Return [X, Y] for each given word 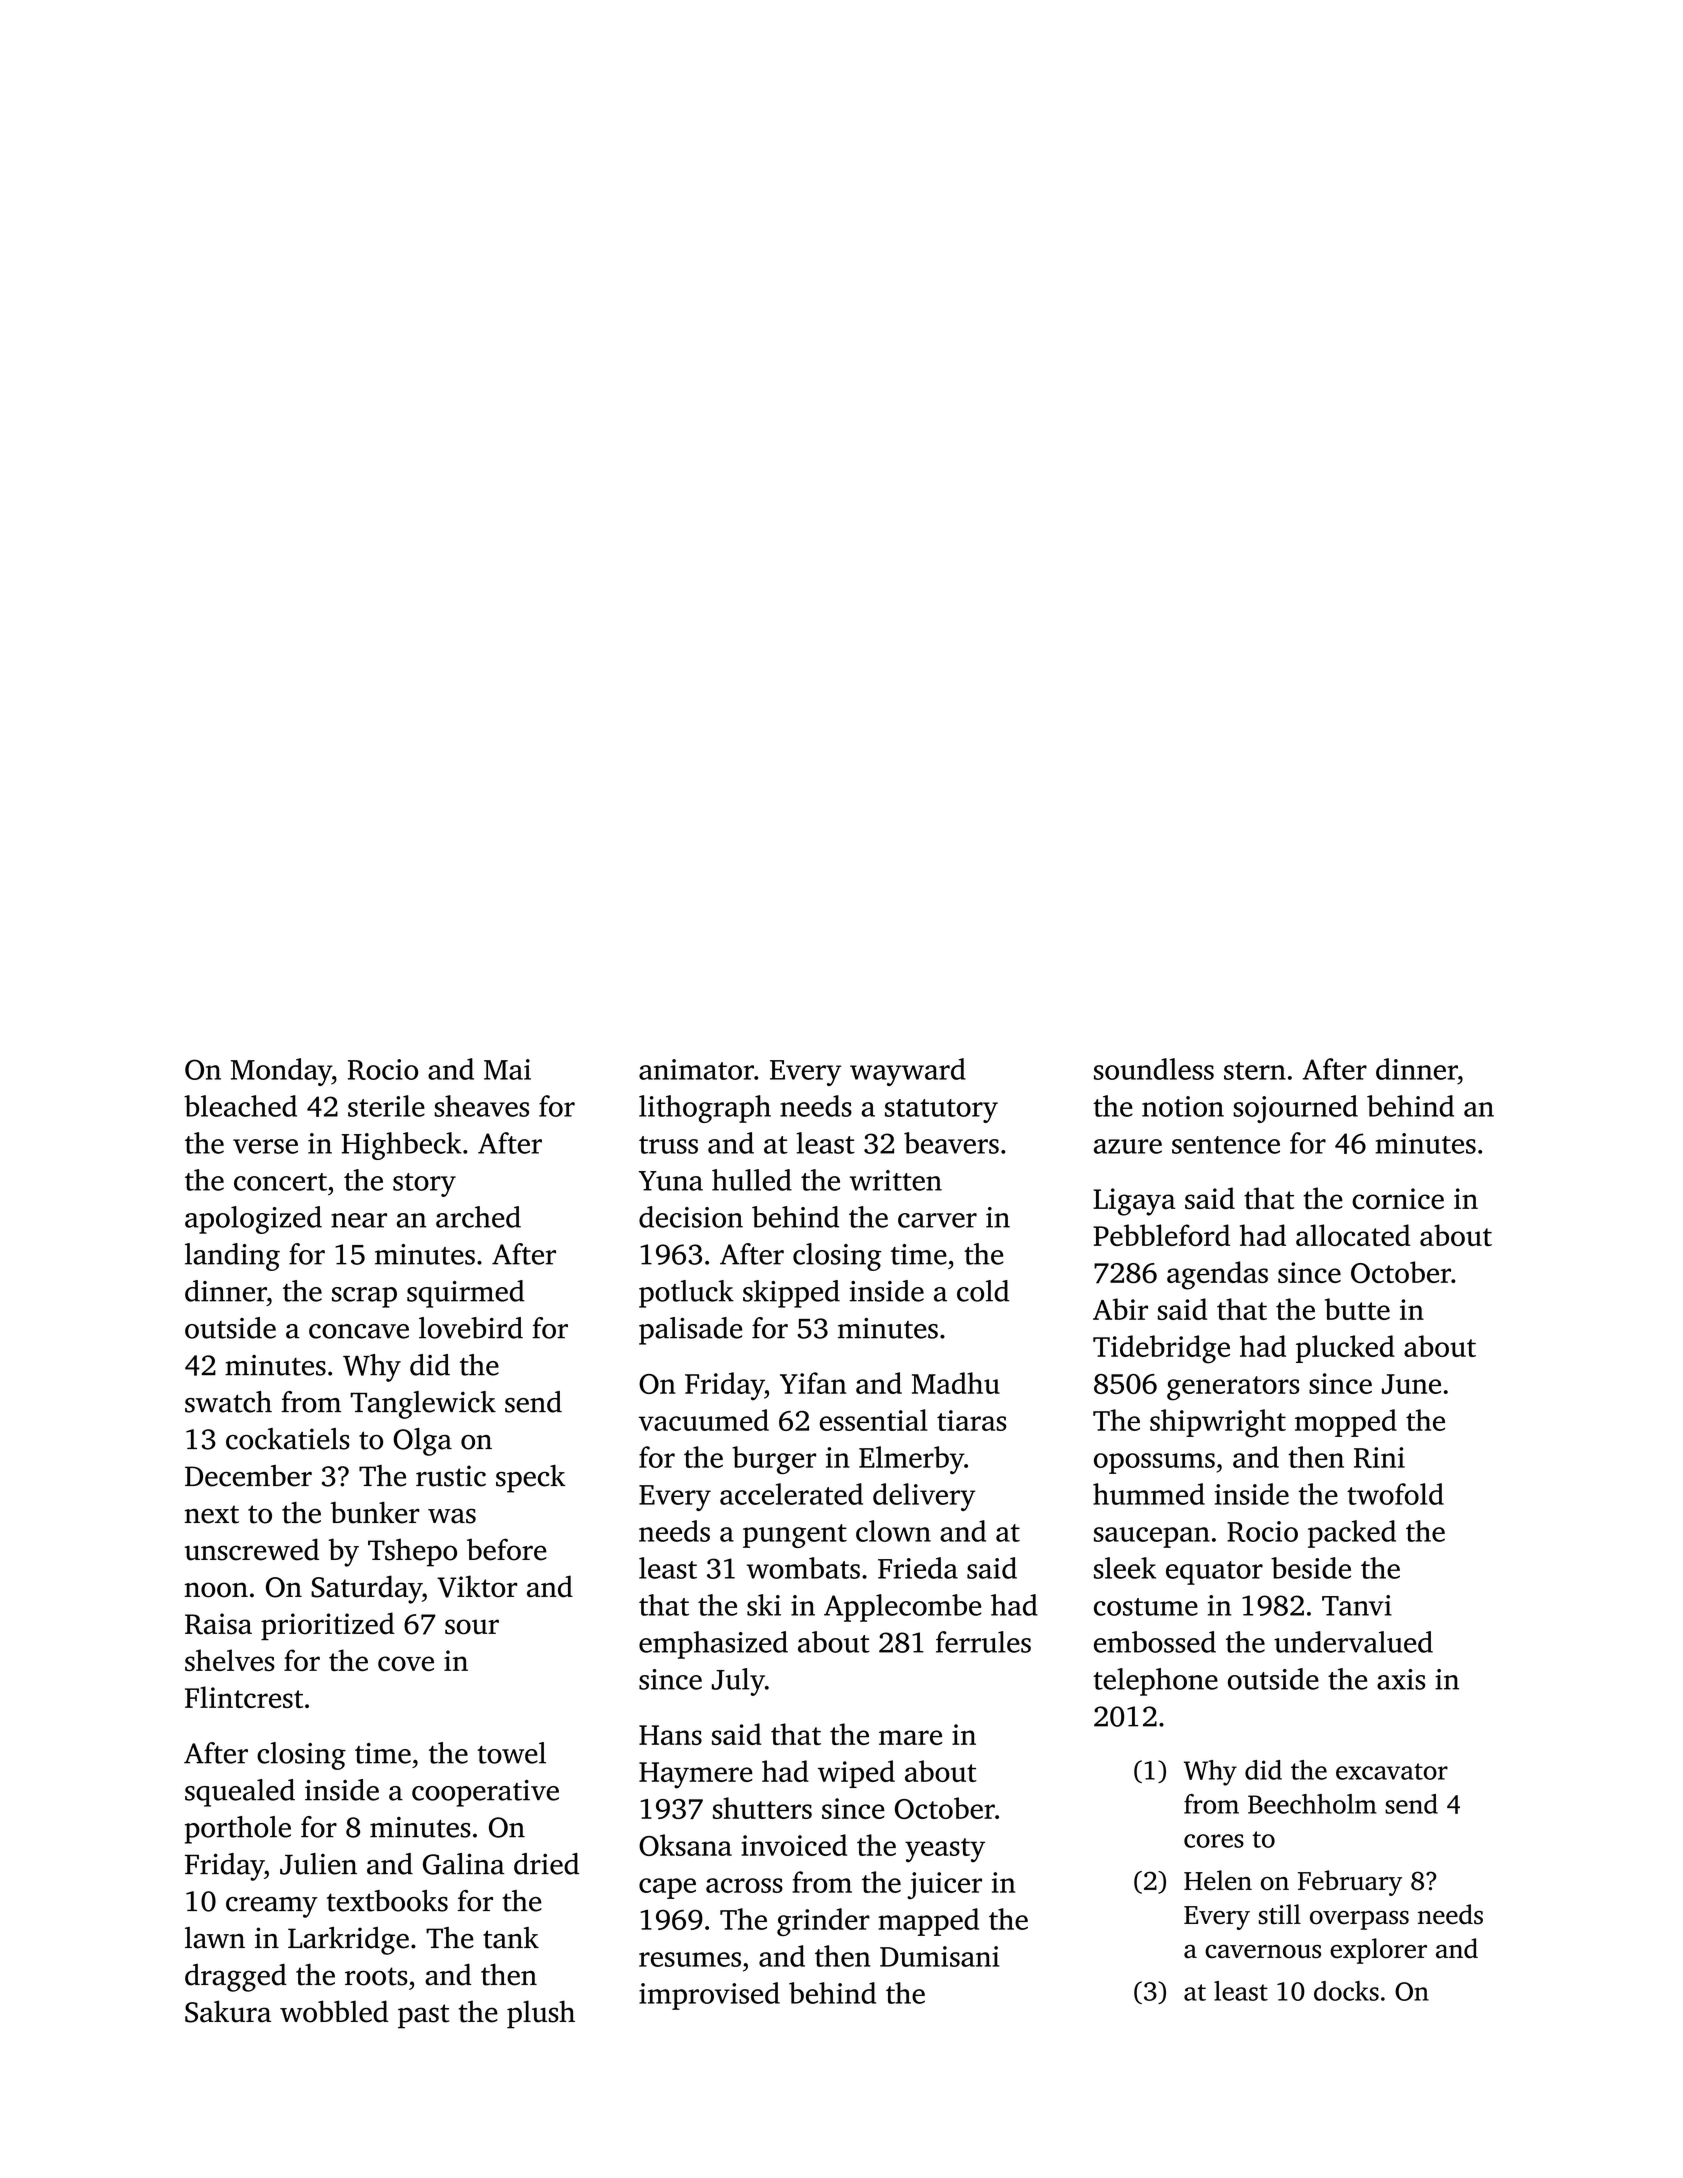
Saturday [366, 1589]
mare [910, 1737]
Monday [281, 1072]
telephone [1155, 1682]
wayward [908, 1072]
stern [1255, 1071]
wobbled [334, 2011]
